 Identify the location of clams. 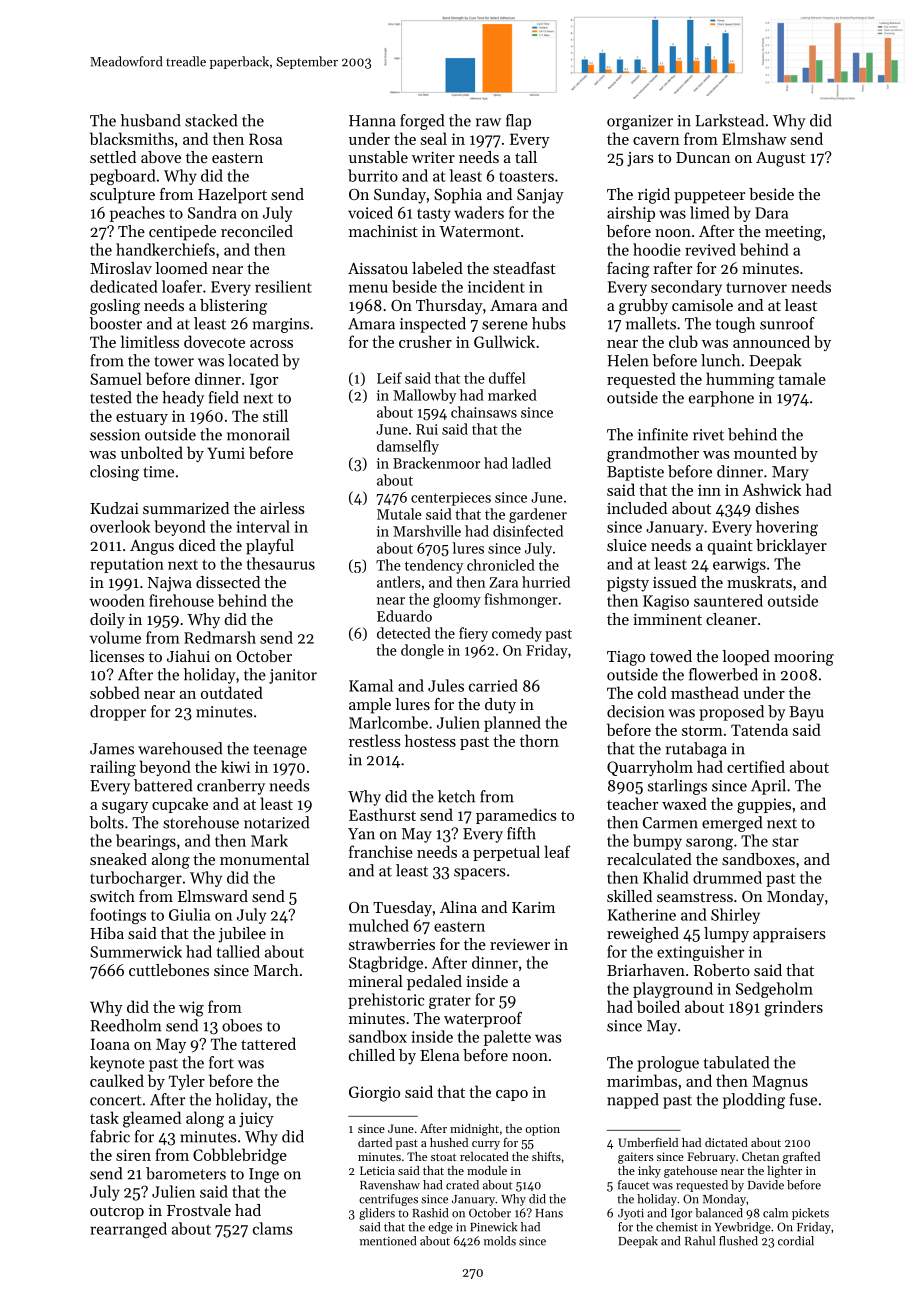
(273, 1228).
